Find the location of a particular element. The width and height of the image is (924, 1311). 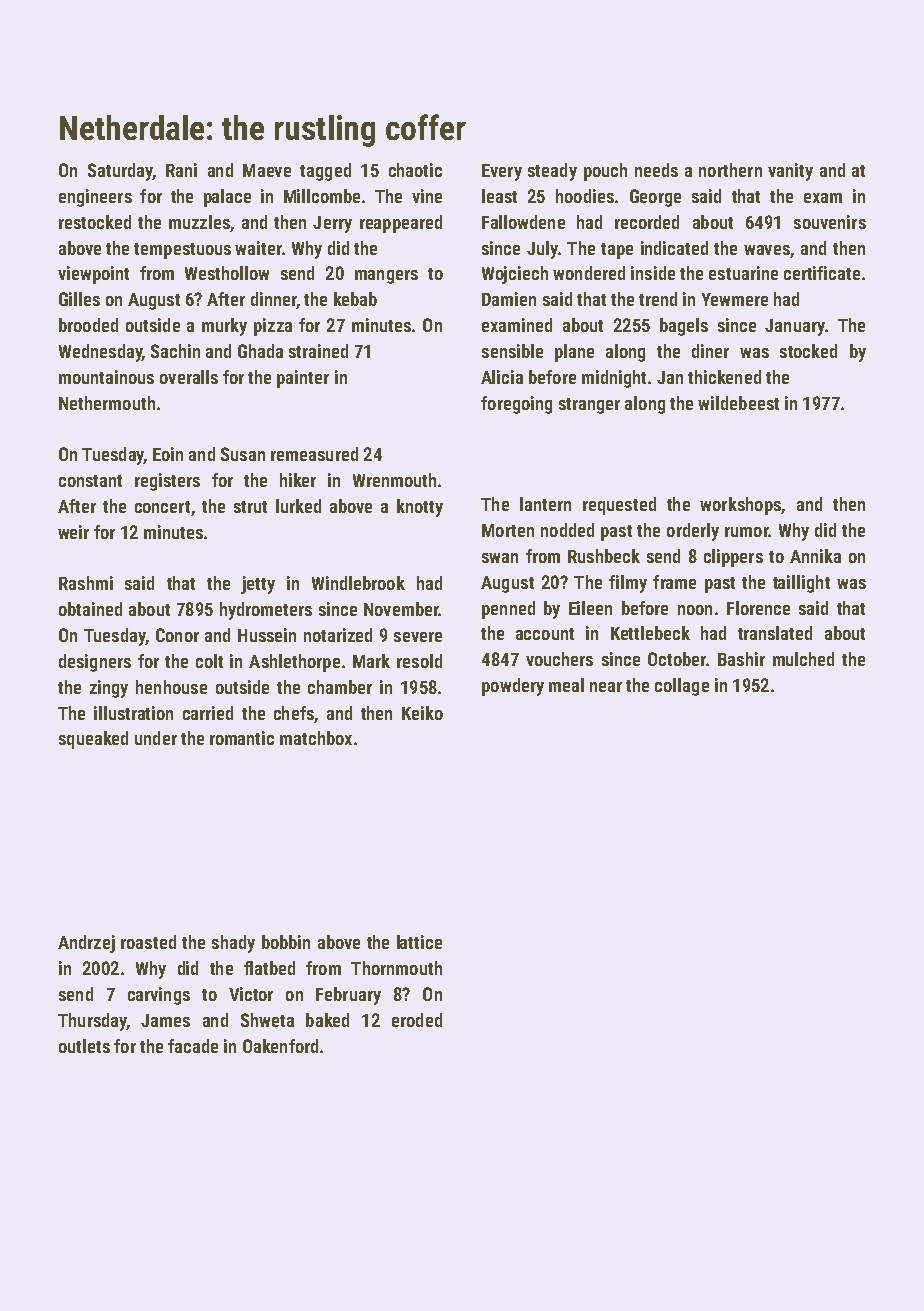

foregoing is located at coordinates (516, 405).
